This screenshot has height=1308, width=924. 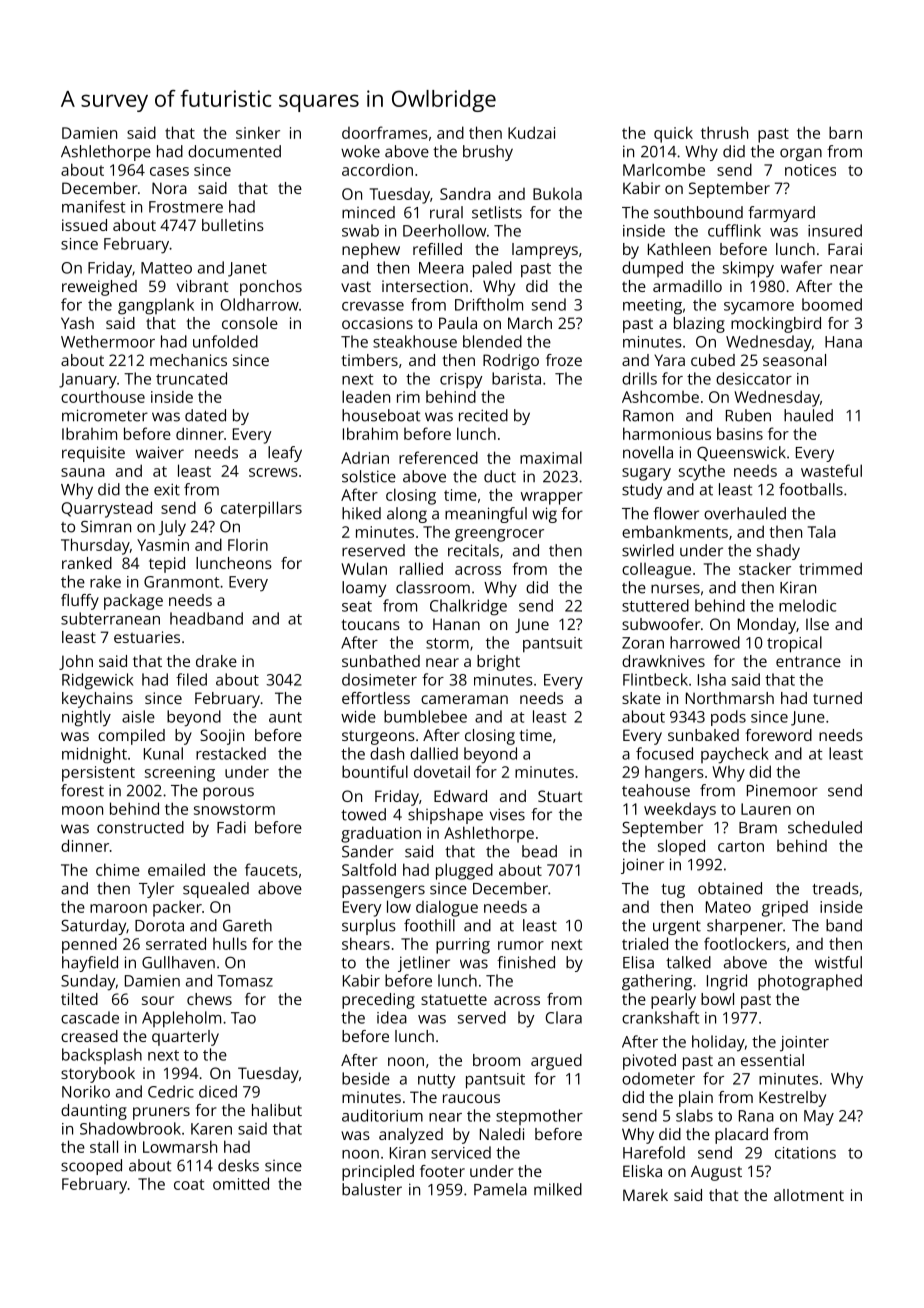 I want to click on wafer, so click(x=801, y=267).
